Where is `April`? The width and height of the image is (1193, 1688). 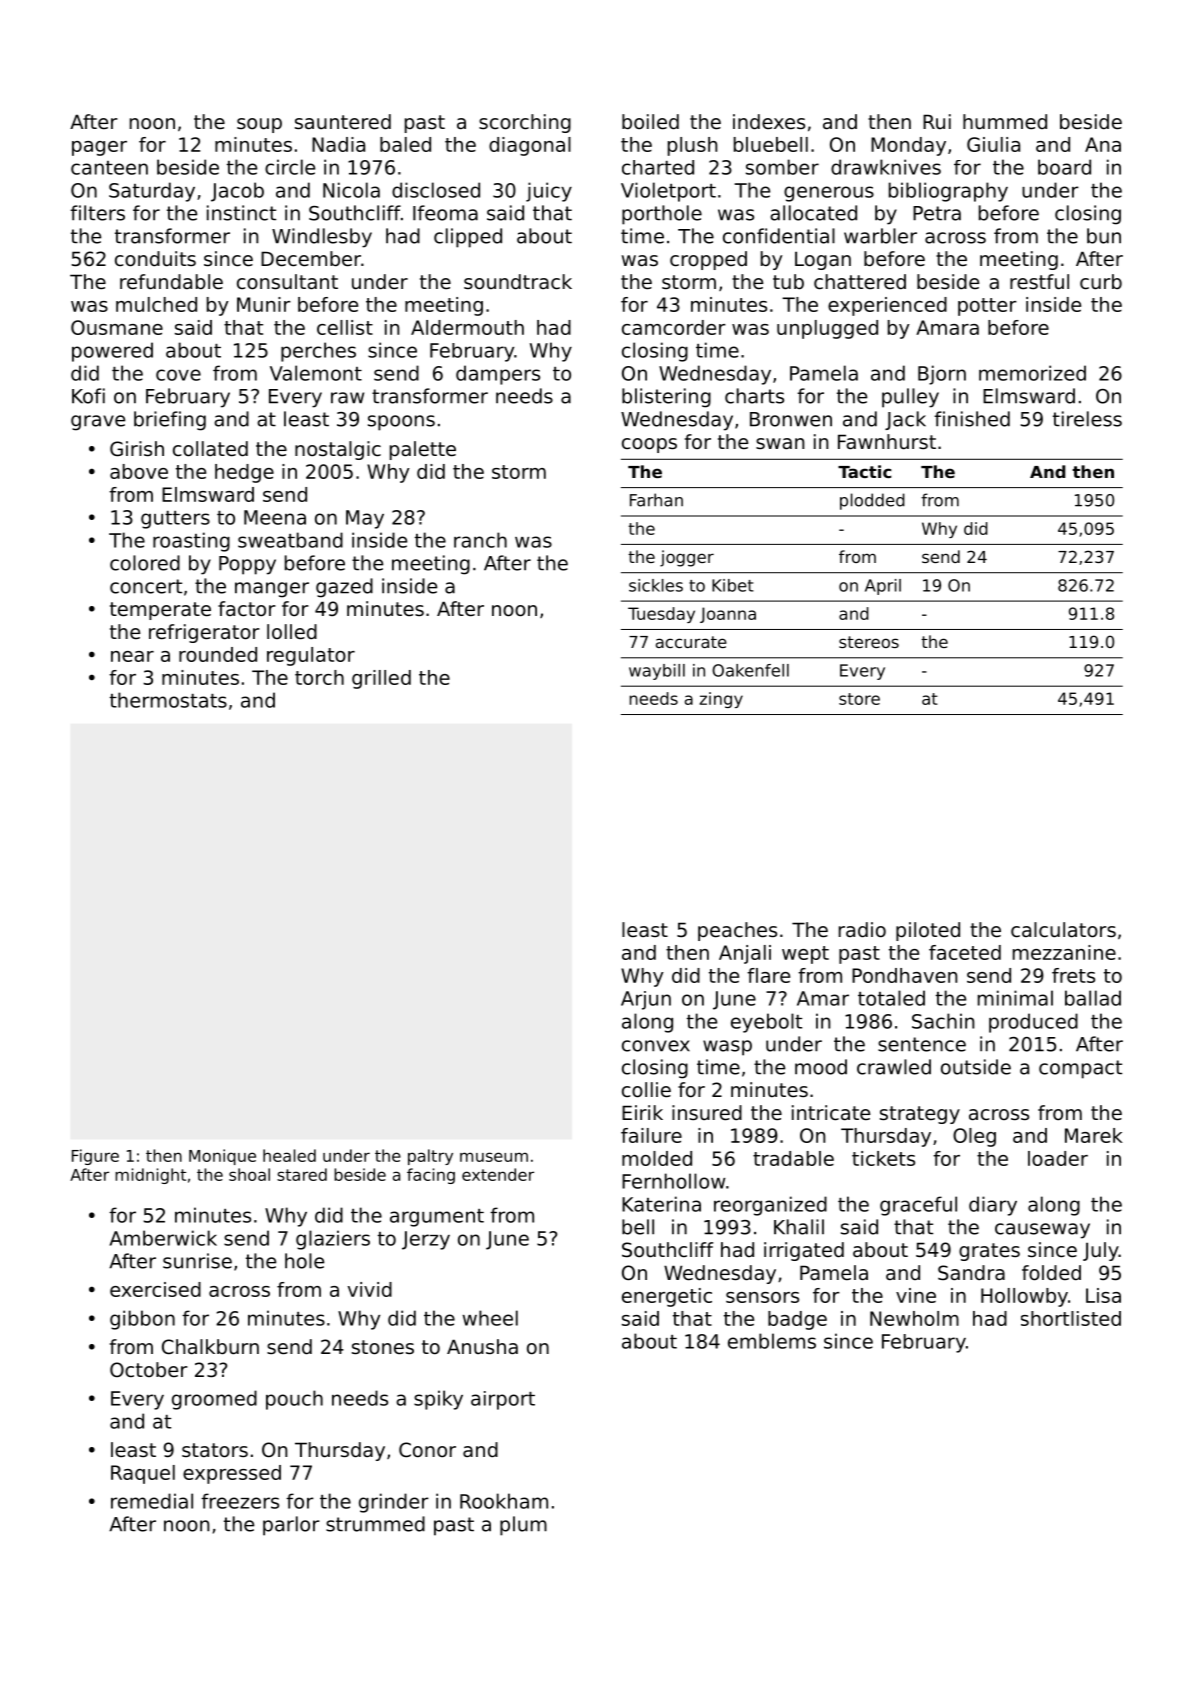 April is located at coordinates (883, 587).
